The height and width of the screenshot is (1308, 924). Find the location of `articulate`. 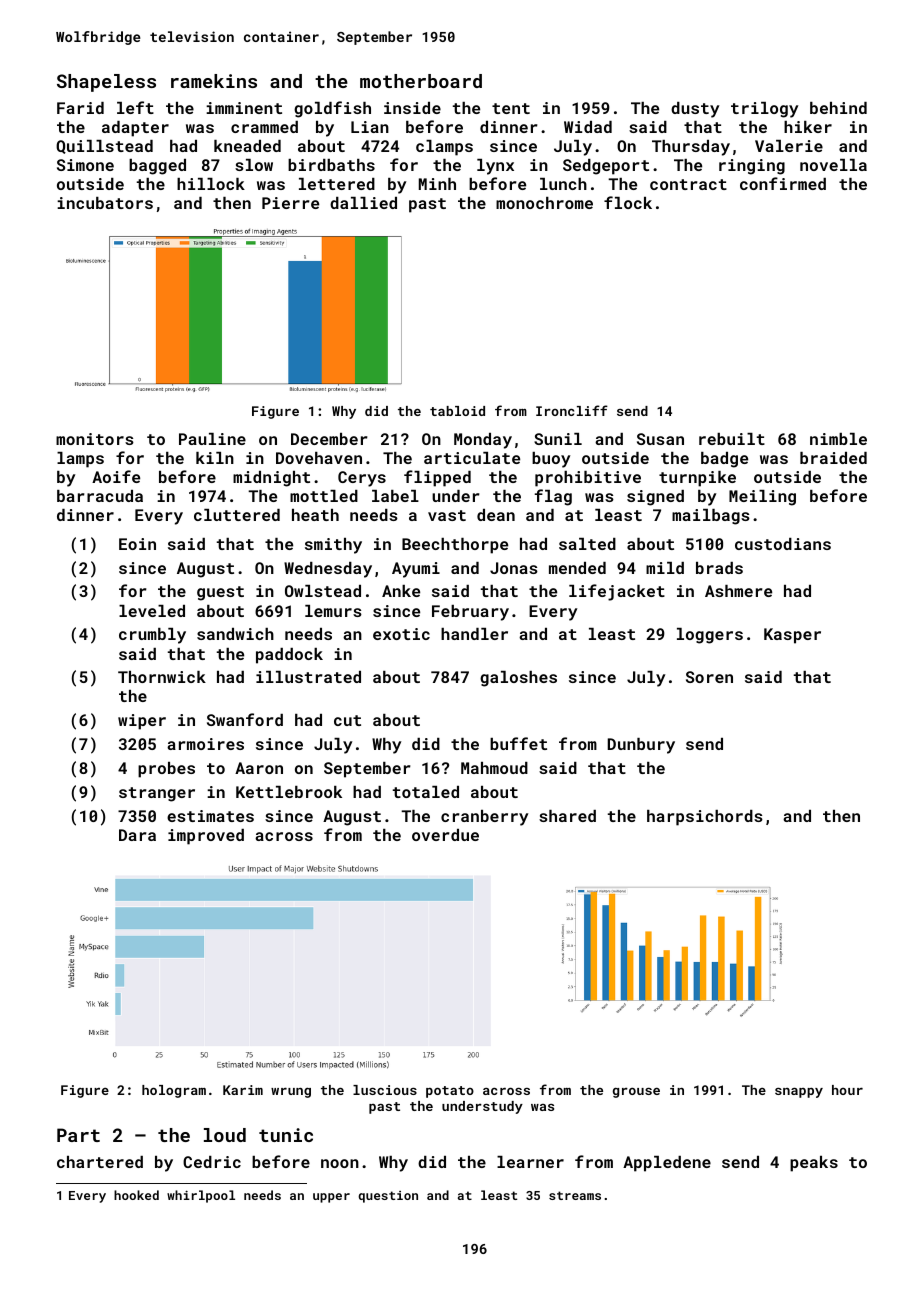

articulate is located at coordinates (472, 458).
